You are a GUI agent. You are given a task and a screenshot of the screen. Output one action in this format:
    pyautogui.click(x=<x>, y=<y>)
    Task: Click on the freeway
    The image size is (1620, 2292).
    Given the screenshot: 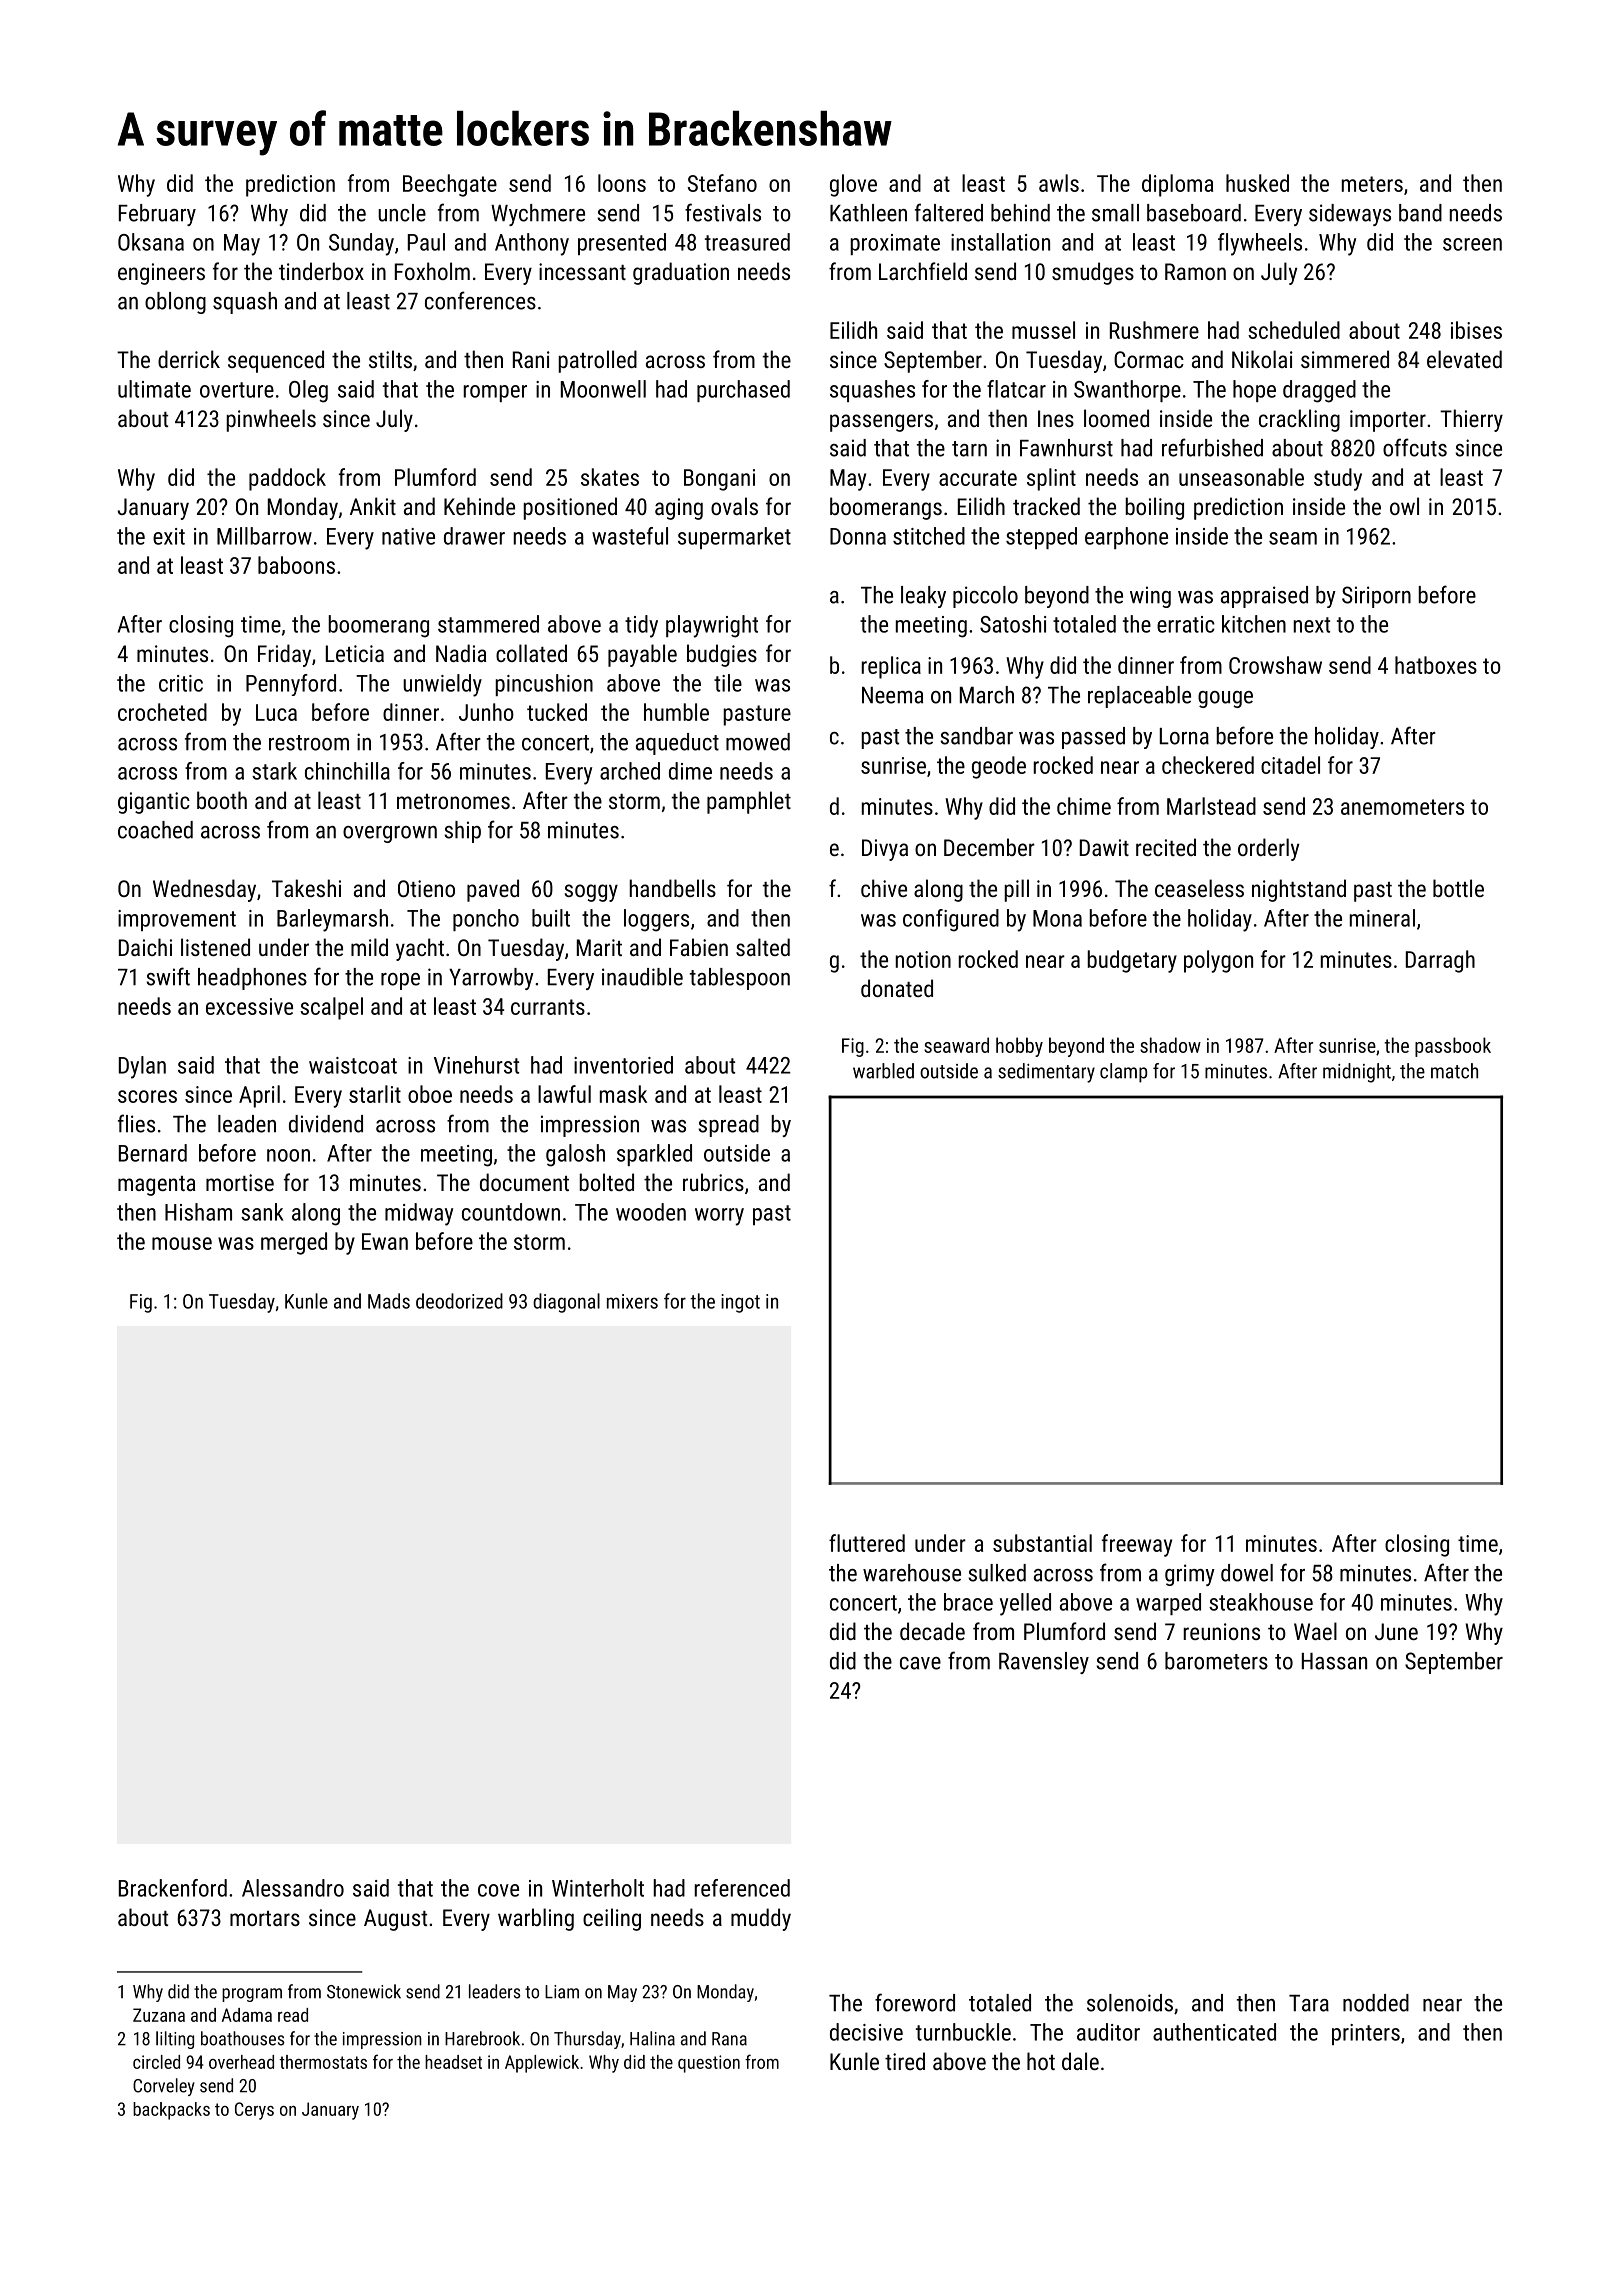 What is the action you would take?
    pyautogui.click(x=1137, y=1545)
